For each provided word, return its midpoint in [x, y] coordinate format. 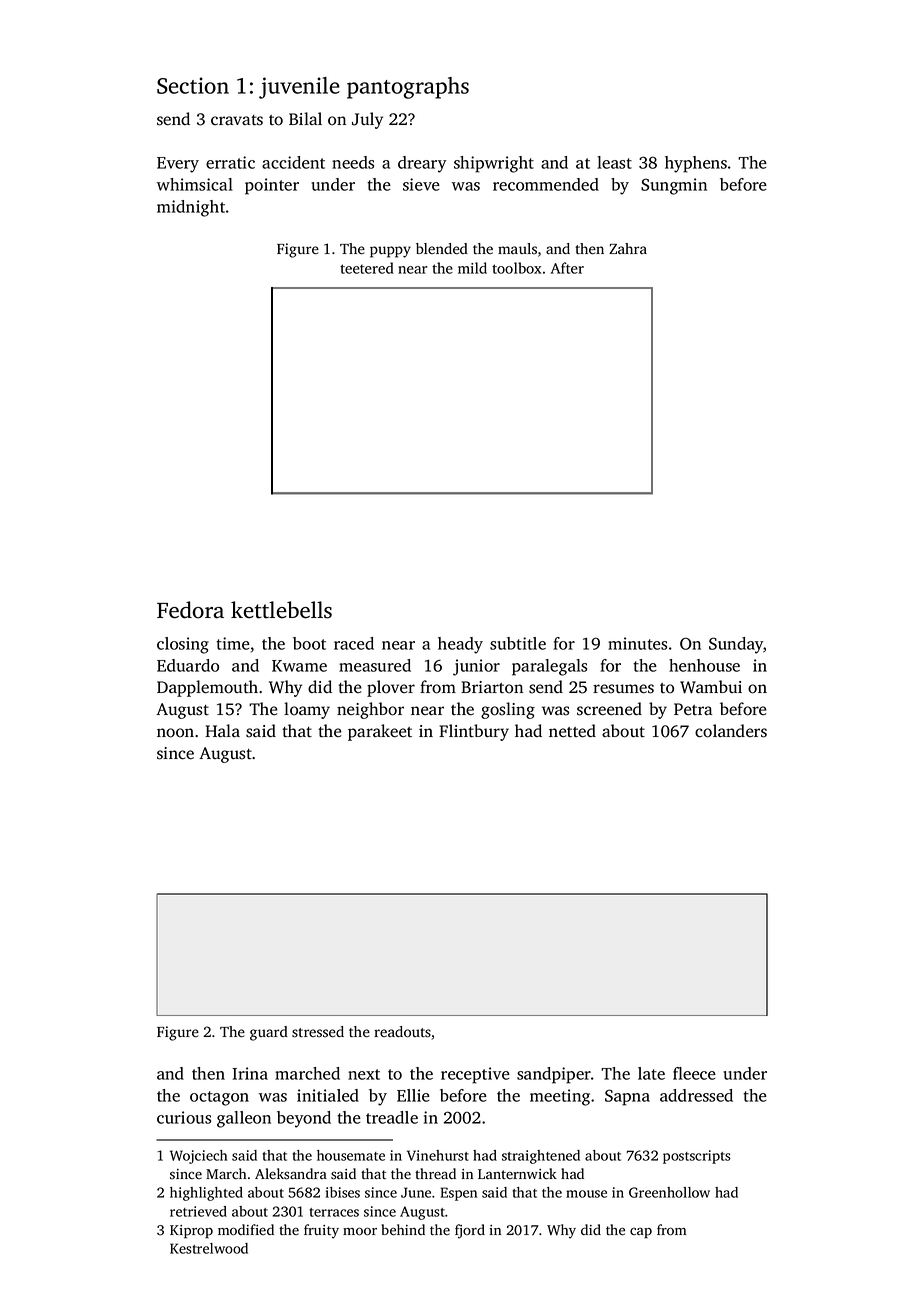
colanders [731, 731]
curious [184, 1117]
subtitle [518, 643]
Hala [222, 730]
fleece [694, 1073]
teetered [367, 268]
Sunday [736, 645]
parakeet [380, 732]
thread [435, 1173]
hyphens [696, 164]
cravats [237, 120]
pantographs [408, 88]
